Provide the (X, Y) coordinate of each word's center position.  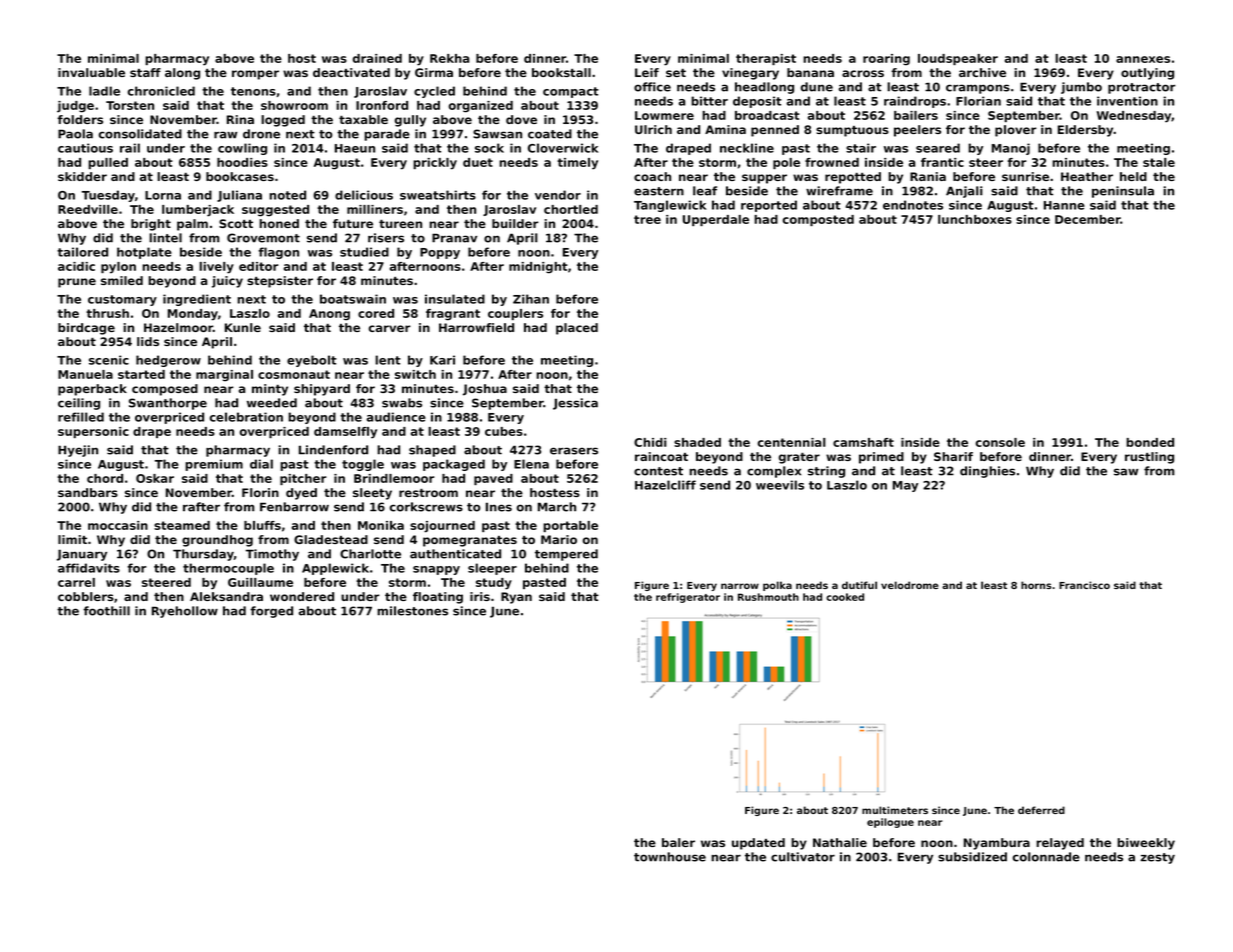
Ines (499, 507)
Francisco (1084, 585)
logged (283, 121)
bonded (1150, 442)
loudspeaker (958, 59)
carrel (76, 582)
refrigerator (688, 598)
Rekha (449, 58)
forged (271, 612)
